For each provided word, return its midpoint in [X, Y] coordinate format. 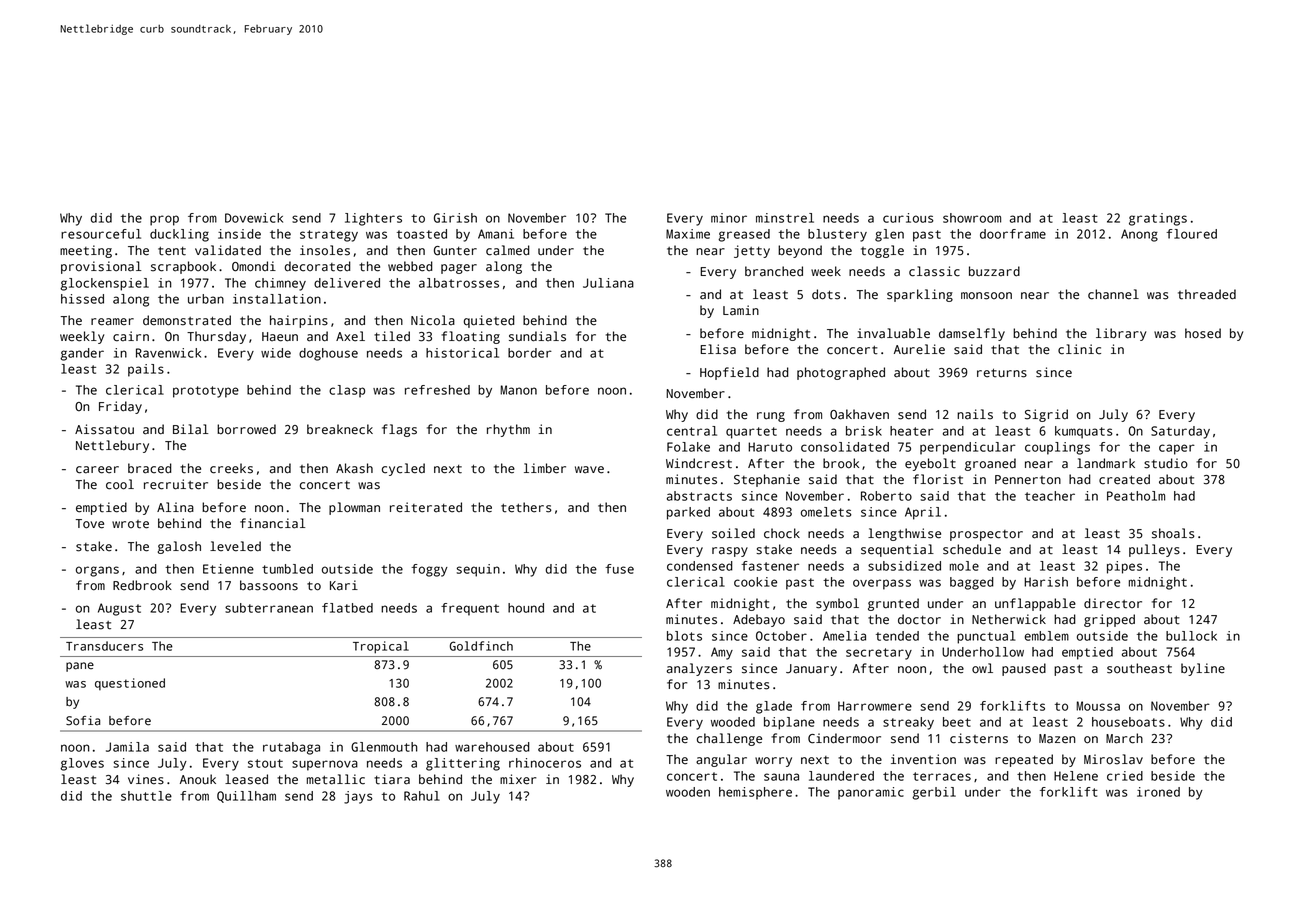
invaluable [893, 333]
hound [526, 608]
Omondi [254, 266]
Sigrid [1046, 415]
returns [1002, 373]
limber [545, 468]
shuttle [146, 796]
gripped [1109, 620]
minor [729, 218]
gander [82, 354]
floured [1191, 234]
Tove [90, 524]
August [119, 609]
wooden [688, 792]
